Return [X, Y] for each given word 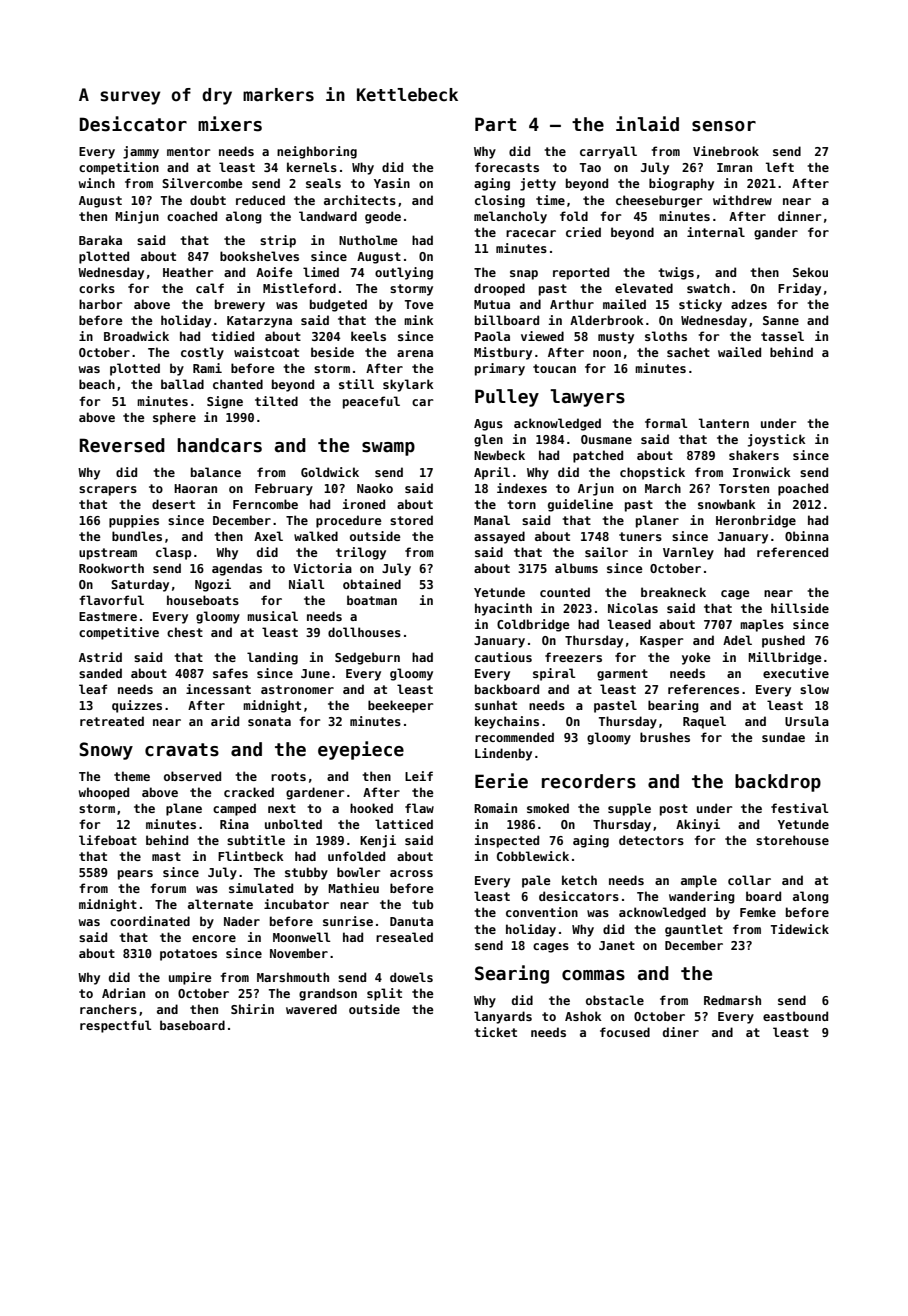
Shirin [252, 1009]
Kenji [378, 841]
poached [803, 489]
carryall [608, 152]
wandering [702, 897]
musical [272, 616]
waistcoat [266, 352]
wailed [739, 352]
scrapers [108, 491]
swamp [388, 449]
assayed [499, 537]
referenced [792, 552]
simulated [261, 888]
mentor [189, 151]
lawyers [587, 398]
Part [495, 124]
